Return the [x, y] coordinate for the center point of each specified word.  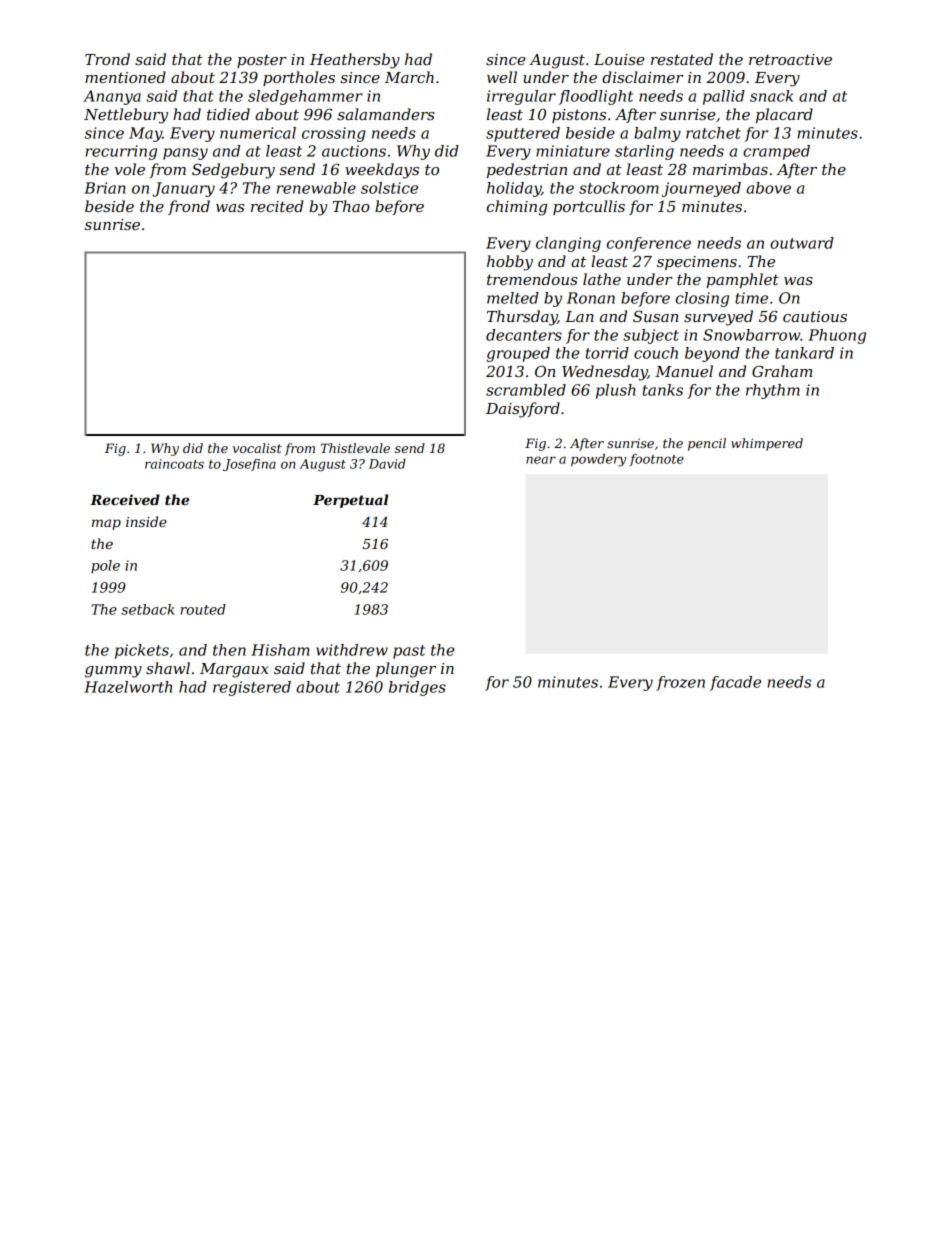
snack [771, 96]
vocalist [257, 448]
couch [656, 353]
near [541, 460]
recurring [121, 152]
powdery [598, 460]
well [502, 77]
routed [203, 609]
